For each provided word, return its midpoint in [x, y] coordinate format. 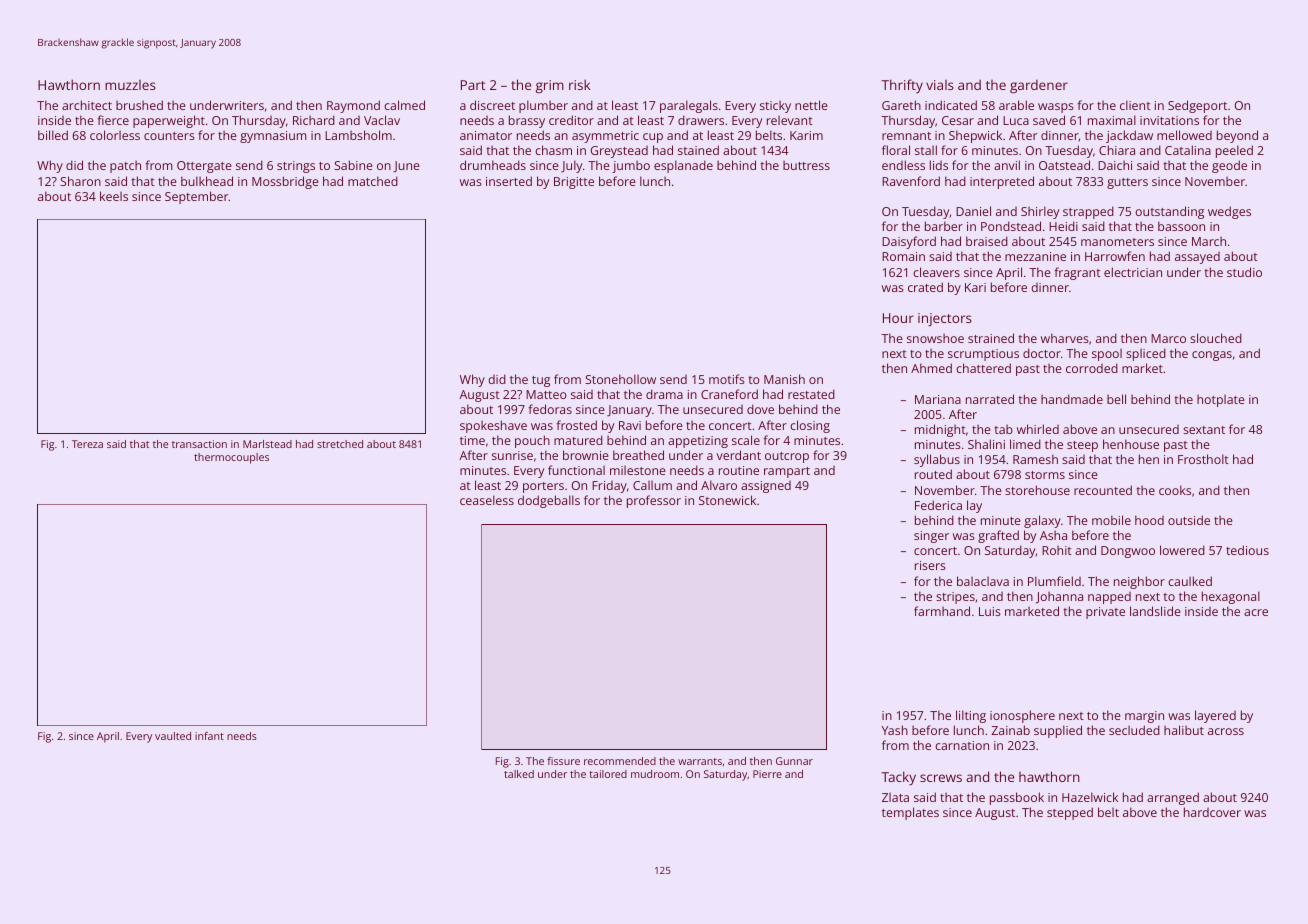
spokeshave [493, 426]
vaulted [173, 736]
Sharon [80, 181]
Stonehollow [620, 379]
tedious [1247, 550]
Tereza [87, 444]
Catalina [1188, 150]
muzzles [130, 85]
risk [579, 84]
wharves [1065, 338]
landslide [1155, 611]
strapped [1088, 212]
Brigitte [574, 183]
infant [209, 736]
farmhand [942, 611]
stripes [955, 598]
